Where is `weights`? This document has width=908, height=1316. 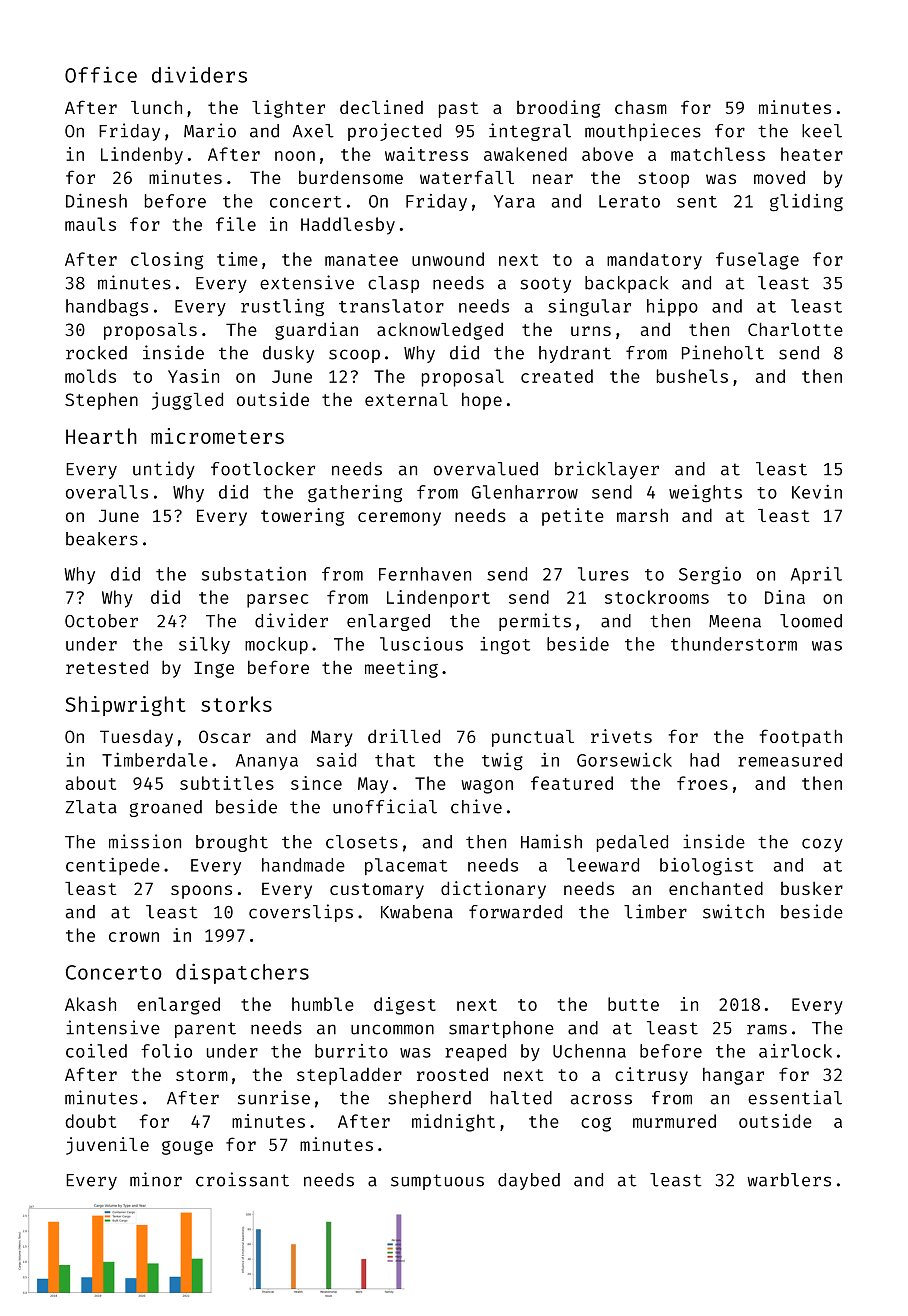 weights is located at coordinates (705, 494).
